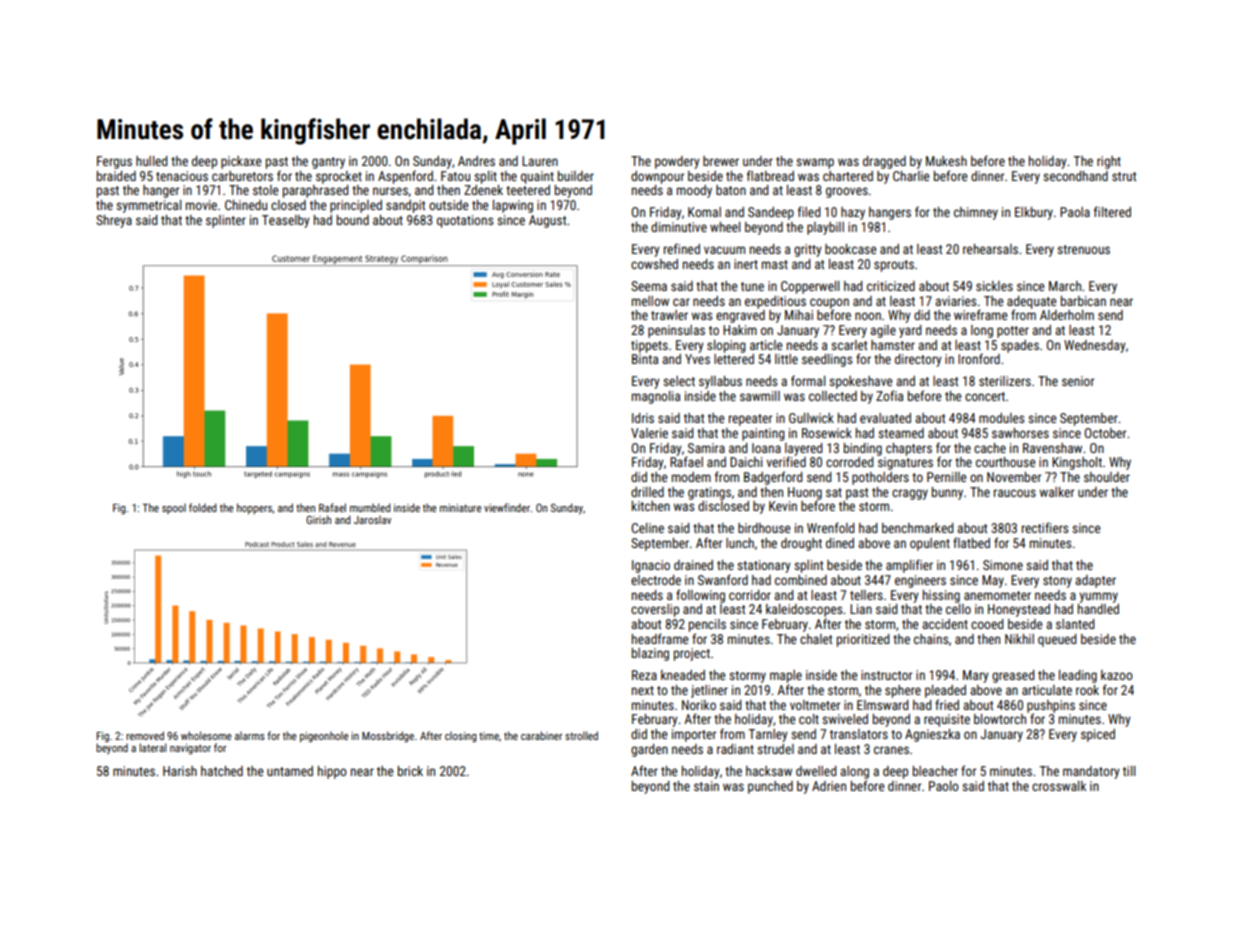 This page has height=952, width=1233. I want to click on Fergus, so click(114, 162).
